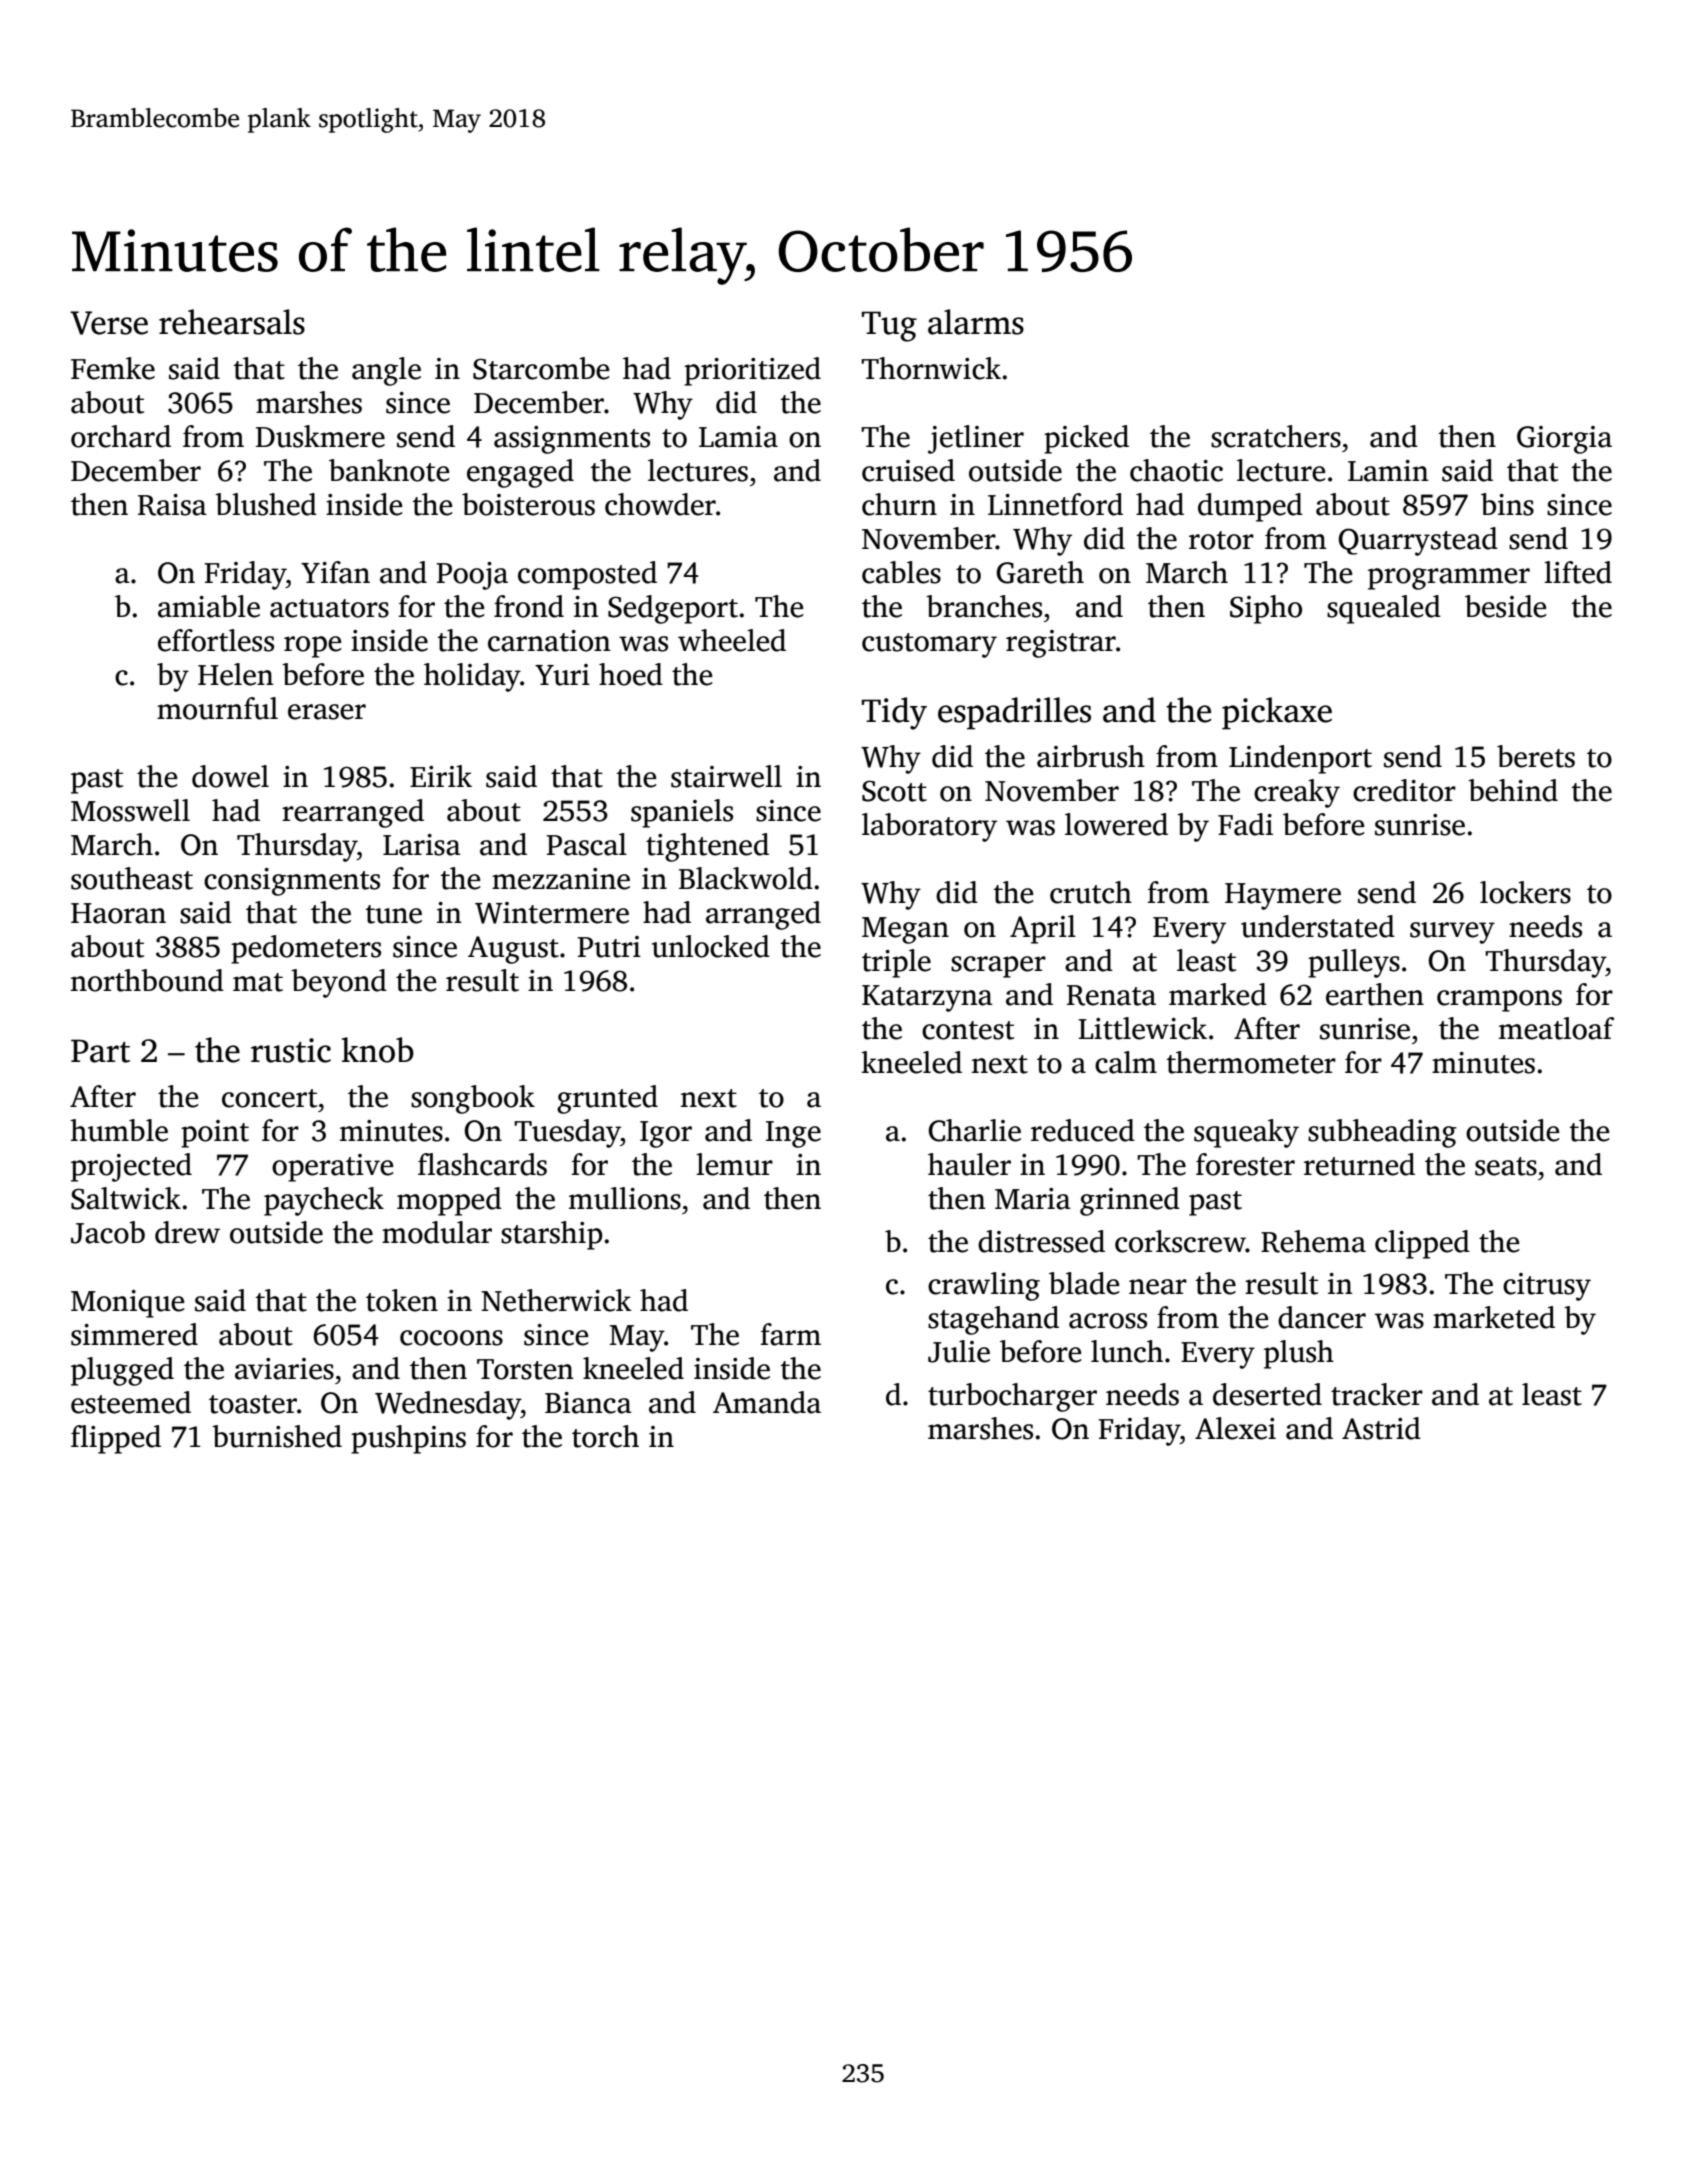 Image resolution: width=1683 pixels, height=2178 pixels. What do you see at coordinates (605, 1436) in the document?
I see `torch` at bounding box center [605, 1436].
